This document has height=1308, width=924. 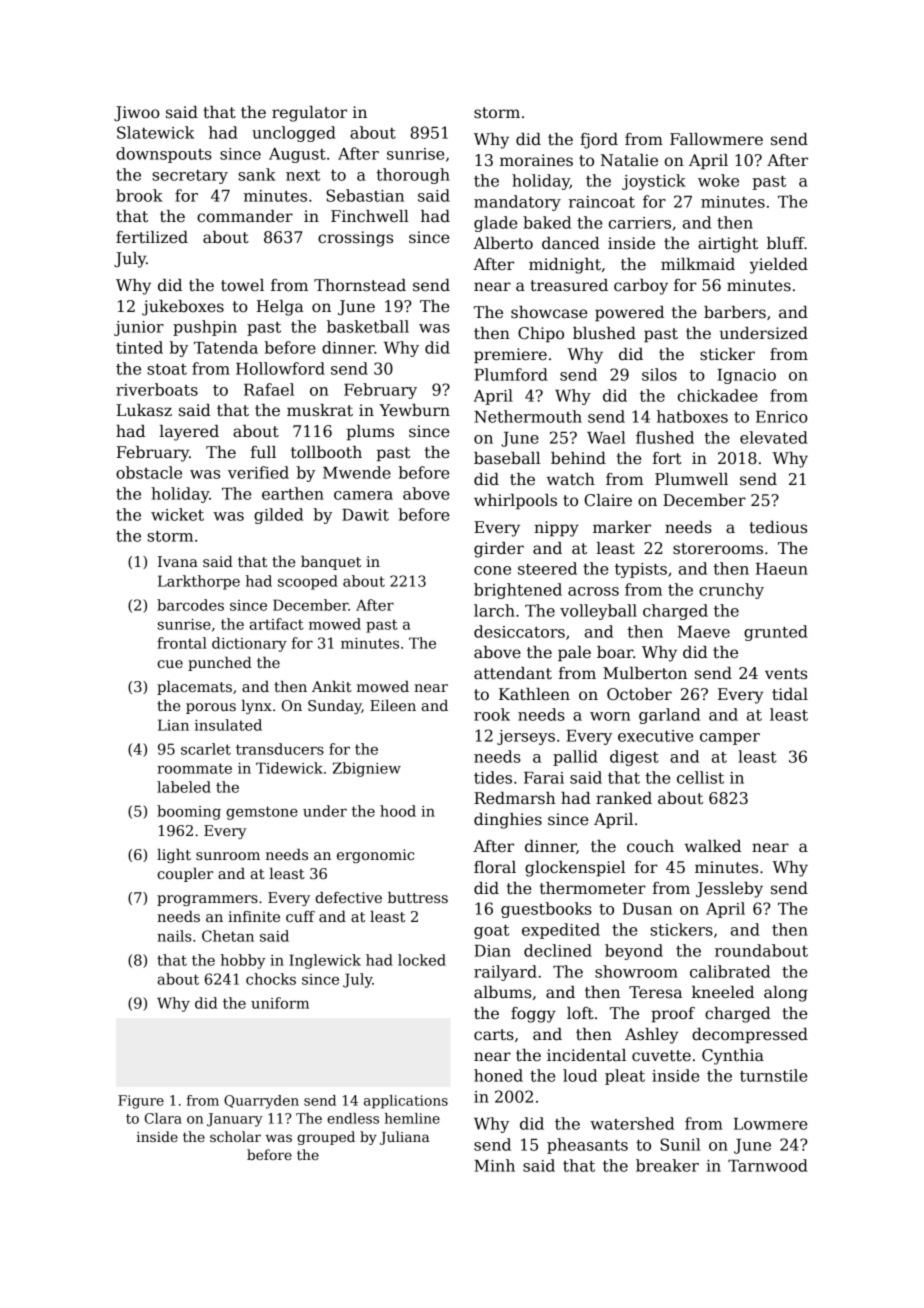 I want to click on Jiwoo, so click(x=137, y=113).
